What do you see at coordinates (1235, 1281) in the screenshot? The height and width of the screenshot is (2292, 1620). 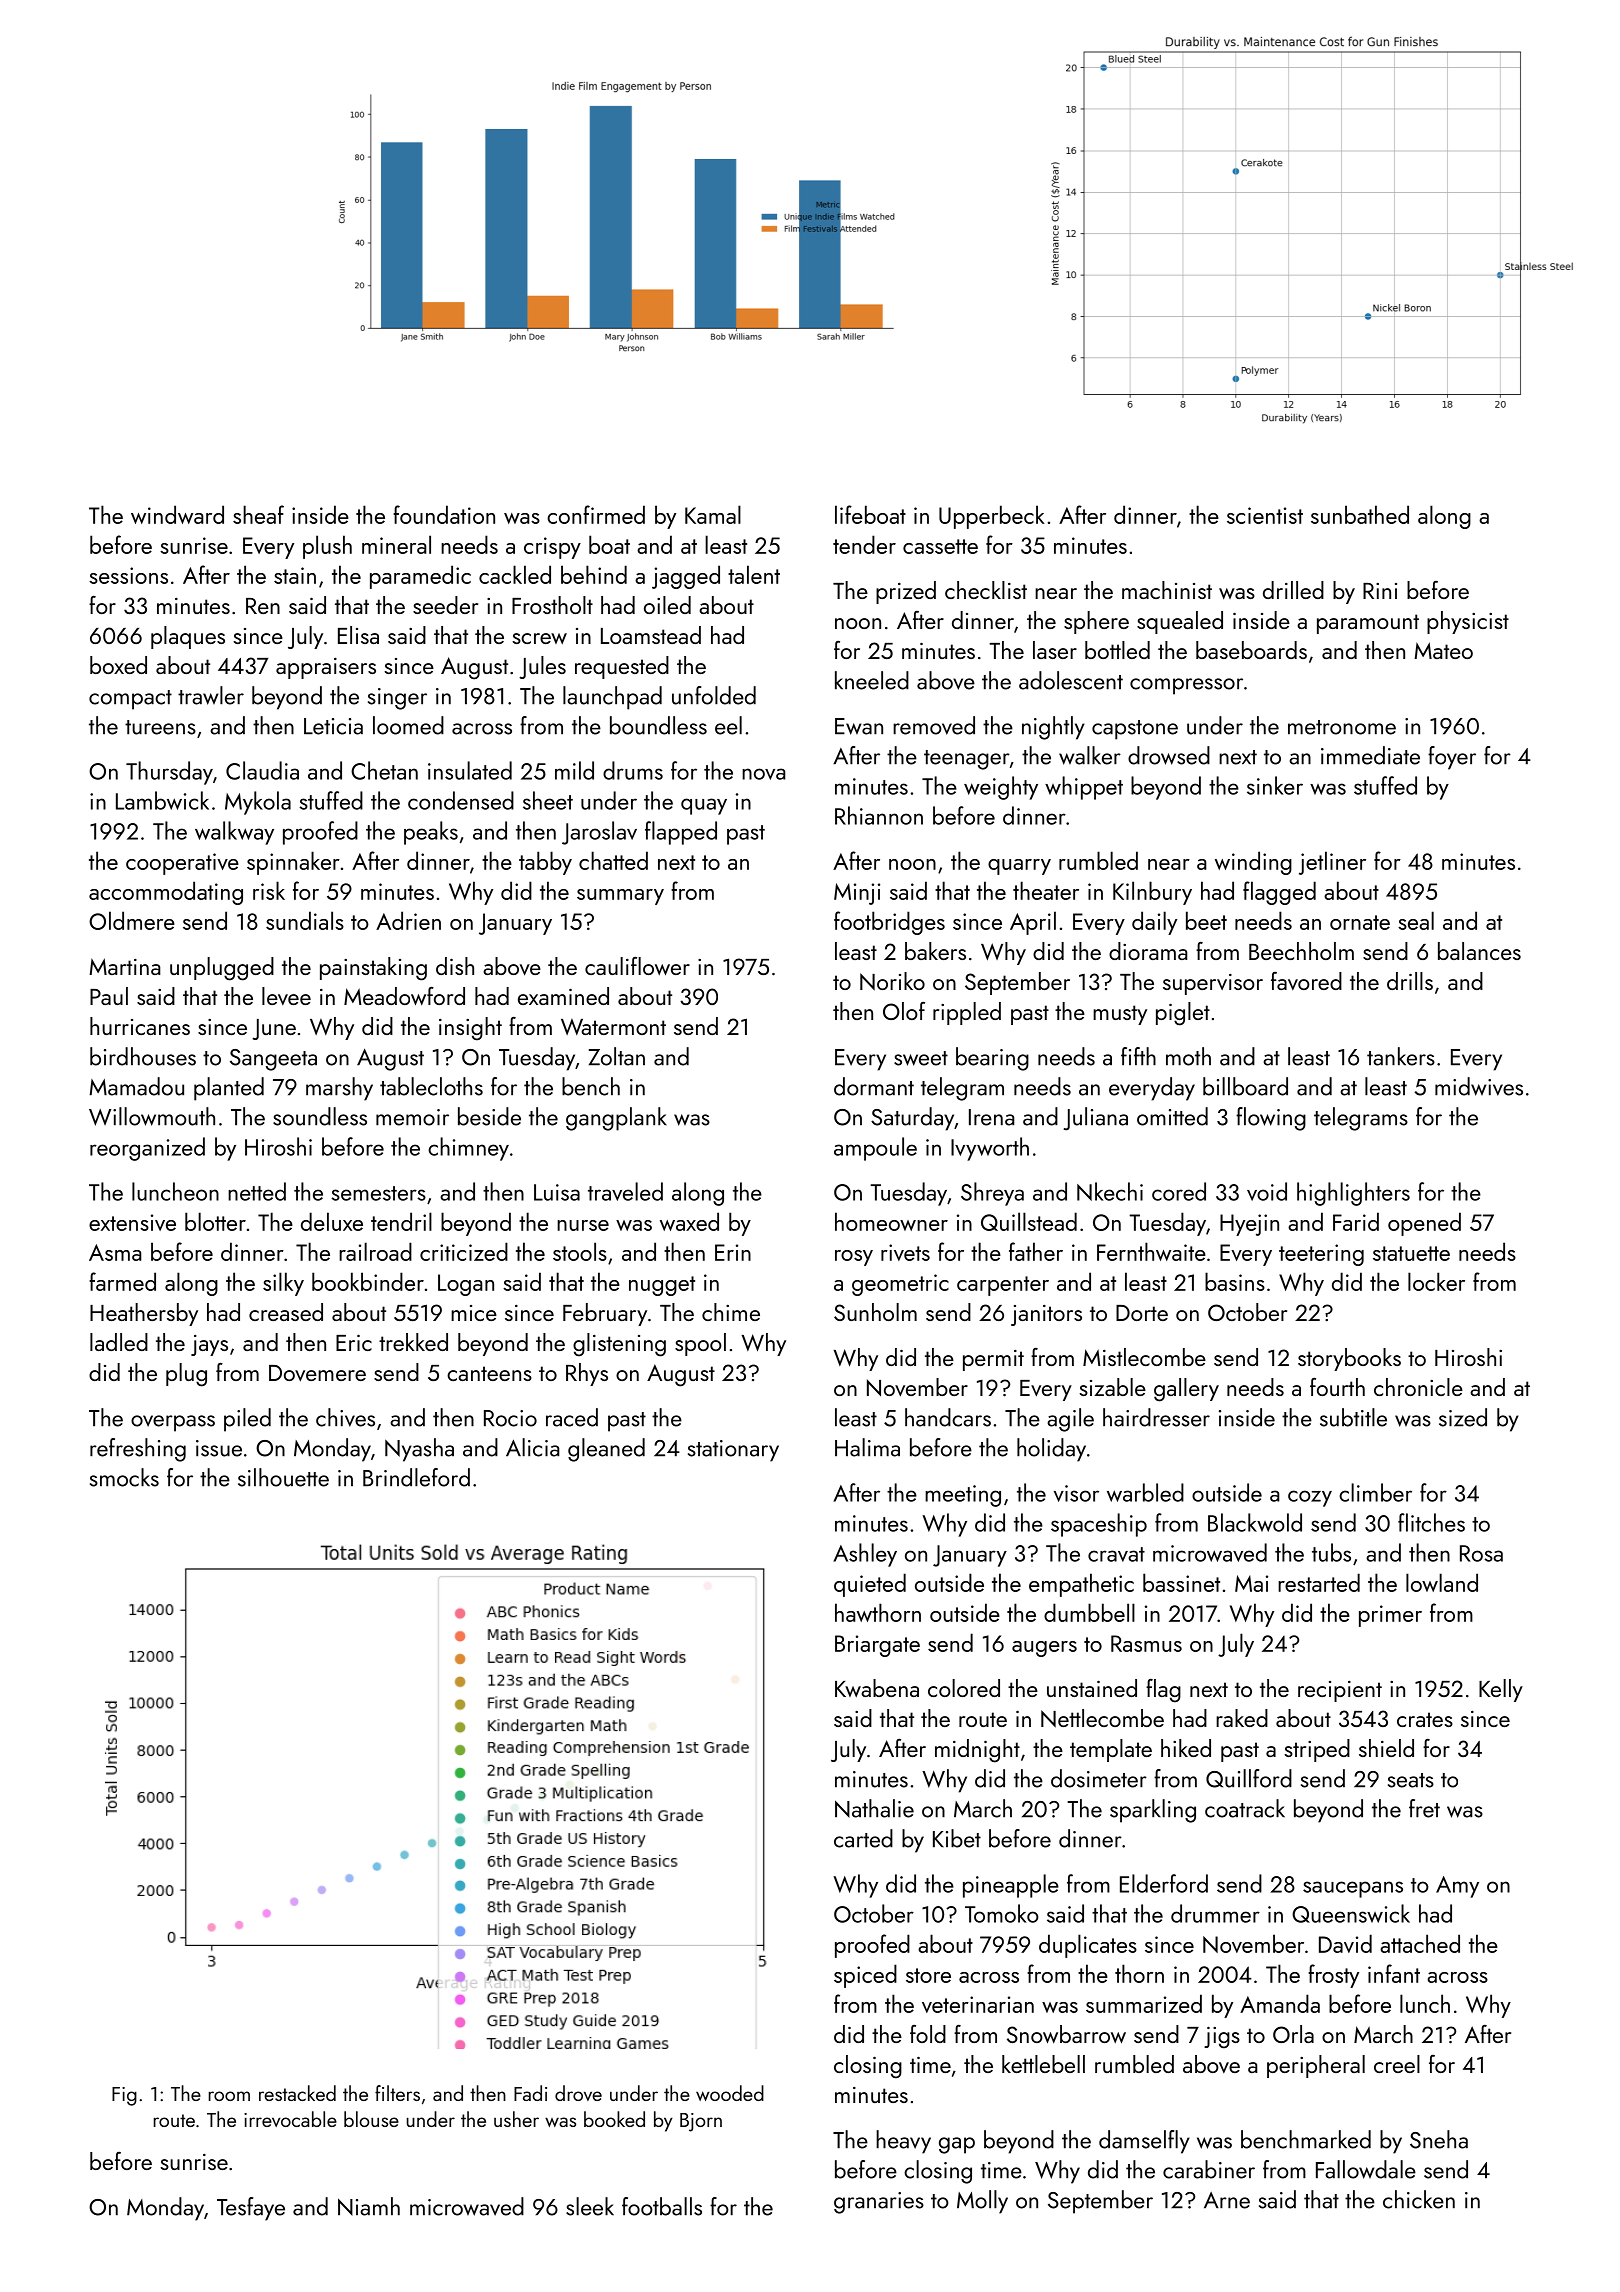 I see `basins` at bounding box center [1235, 1281].
